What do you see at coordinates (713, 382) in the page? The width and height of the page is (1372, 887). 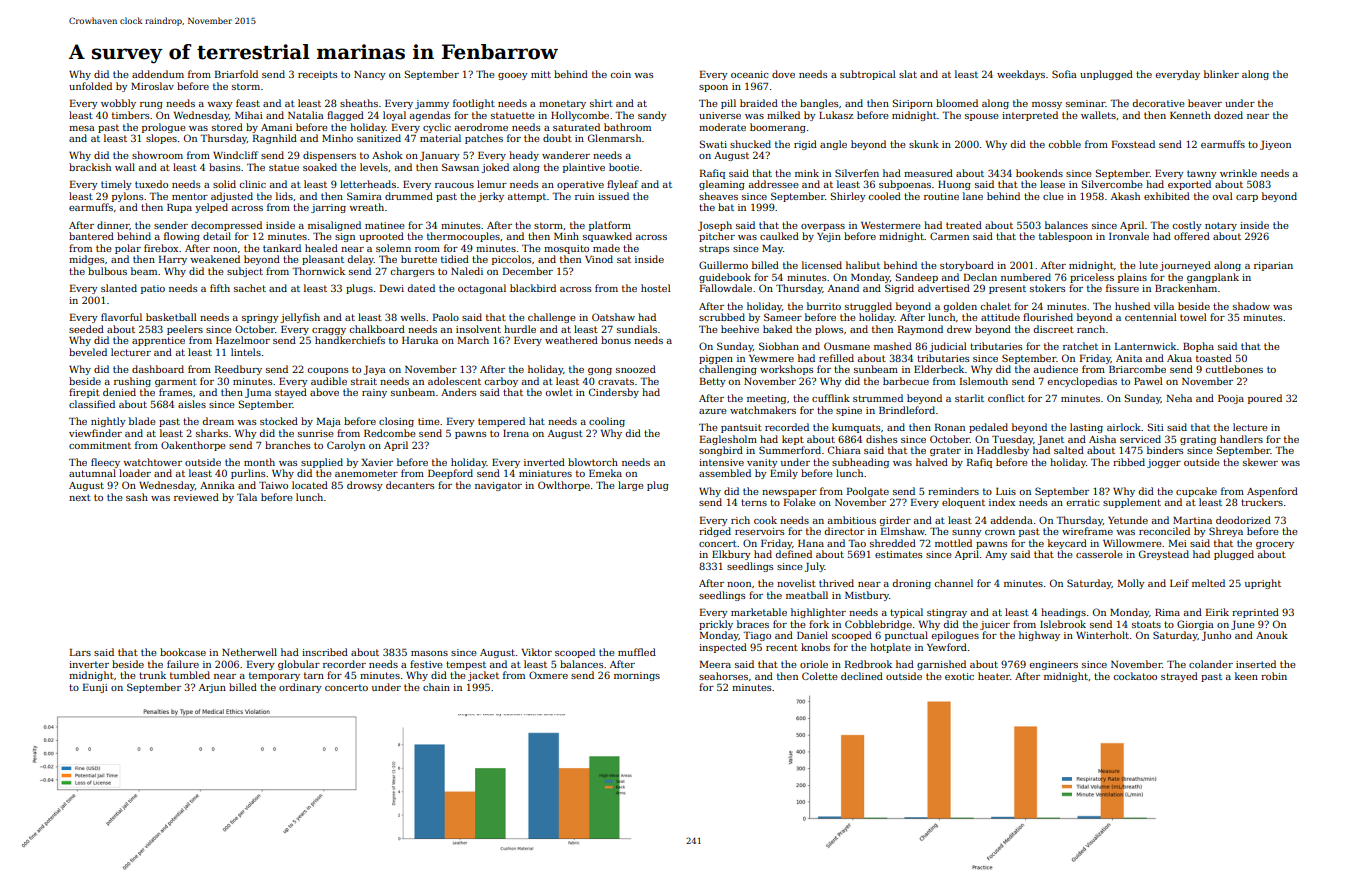 I see `Betty` at bounding box center [713, 382].
